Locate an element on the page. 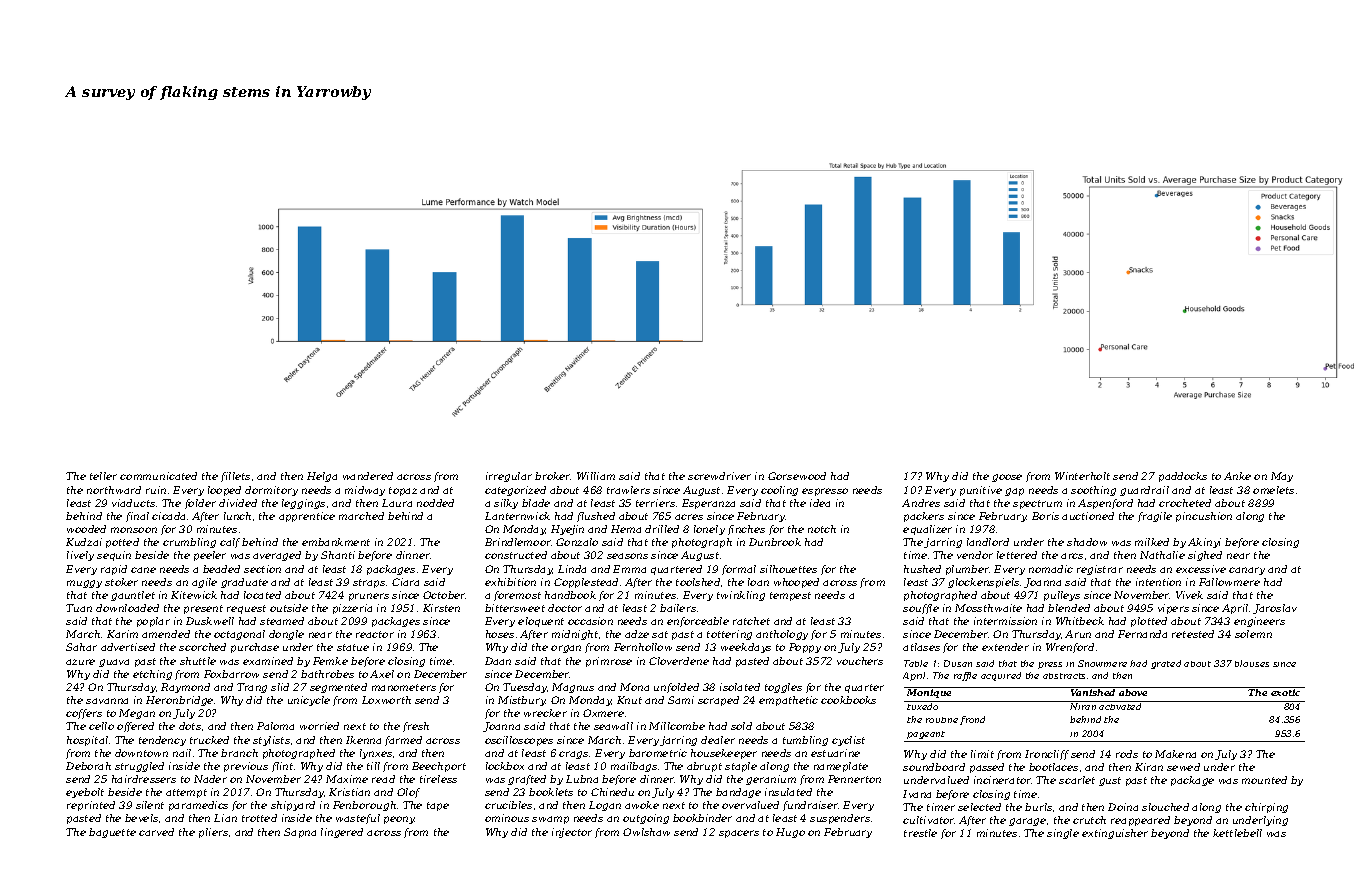 This page has width=1372, height=887. Heronbridge is located at coordinates (179, 701).
